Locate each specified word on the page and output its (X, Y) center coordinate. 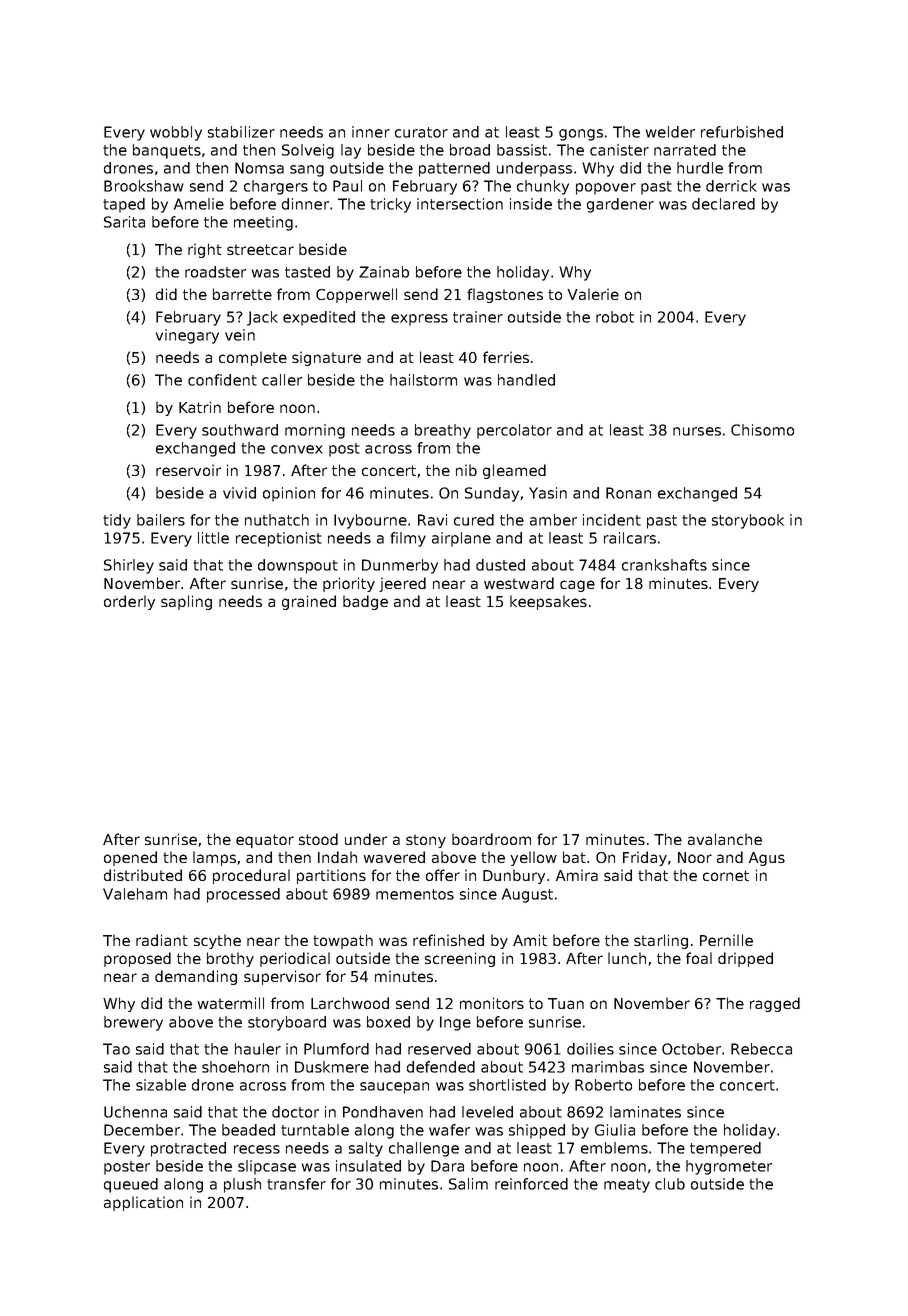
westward (519, 583)
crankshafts (664, 565)
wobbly (176, 133)
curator (421, 132)
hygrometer (729, 1167)
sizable (161, 1085)
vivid (239, 493)
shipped (537, 1131)
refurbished (742, 132)
